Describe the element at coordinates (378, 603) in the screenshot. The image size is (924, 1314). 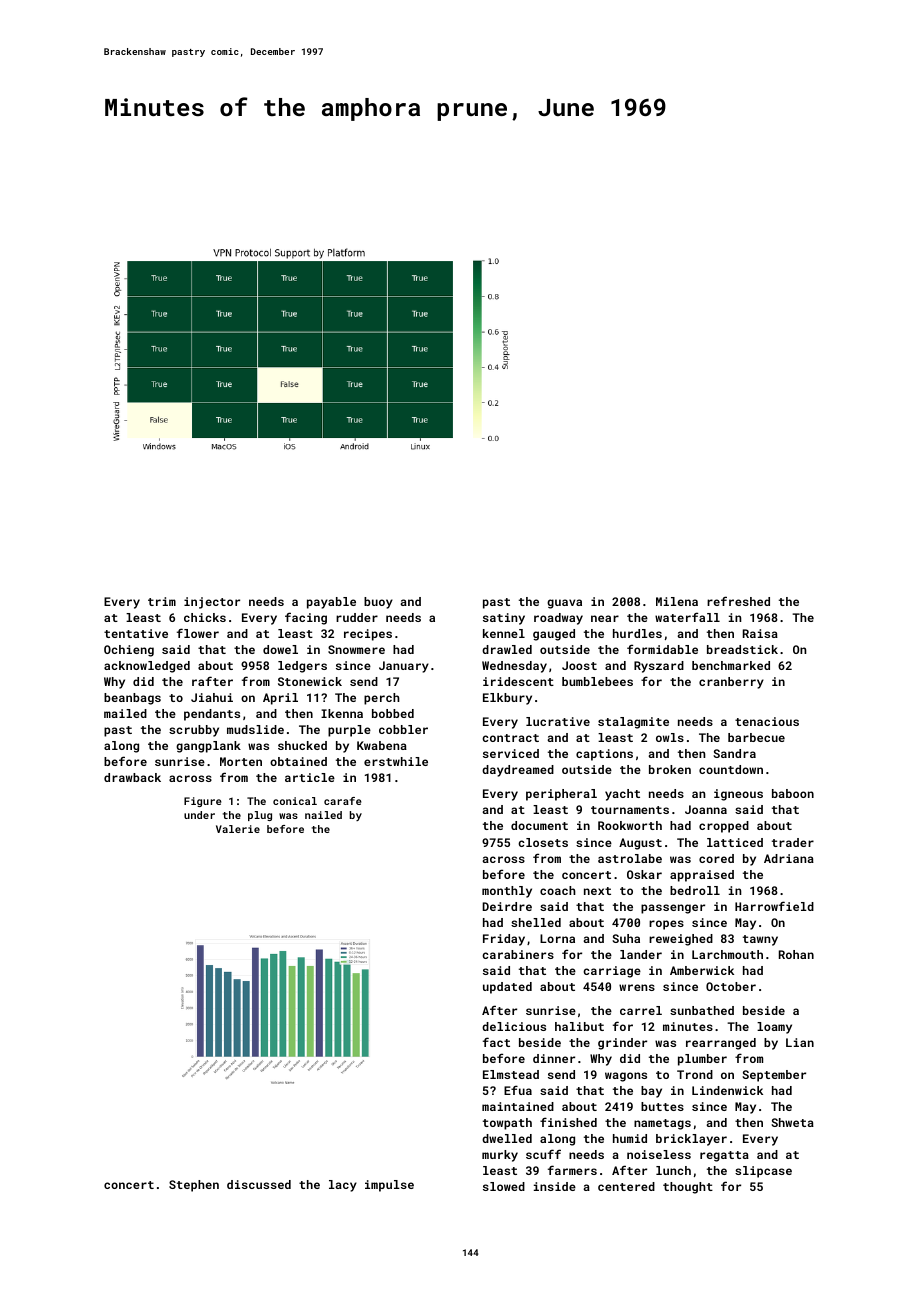
I see `buoy` at that location.
